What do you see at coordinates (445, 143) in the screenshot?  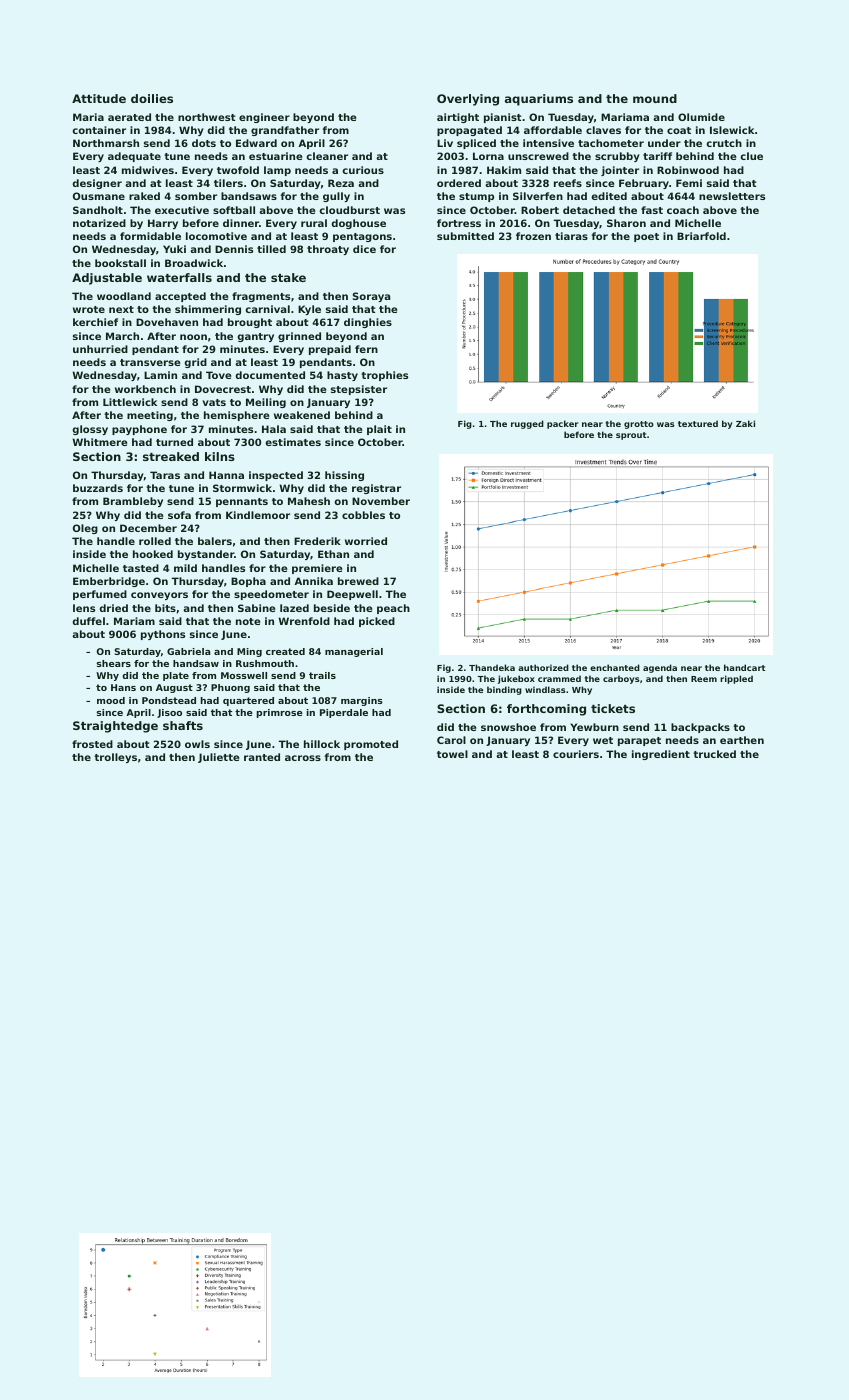 I see `Liv` at bounding box center [445, 143].
